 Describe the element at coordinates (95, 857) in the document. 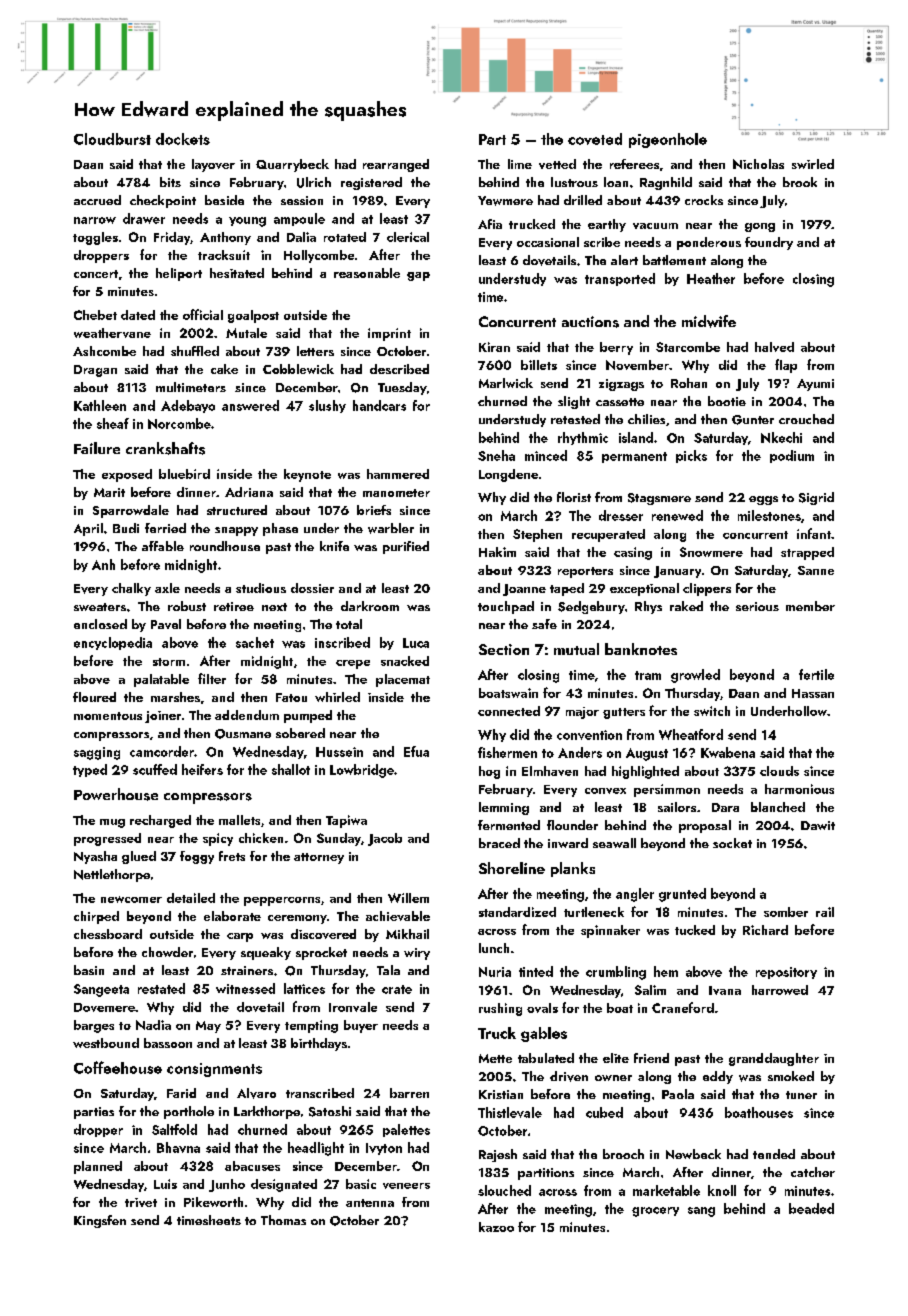

I see `Nyasha` at that location.
